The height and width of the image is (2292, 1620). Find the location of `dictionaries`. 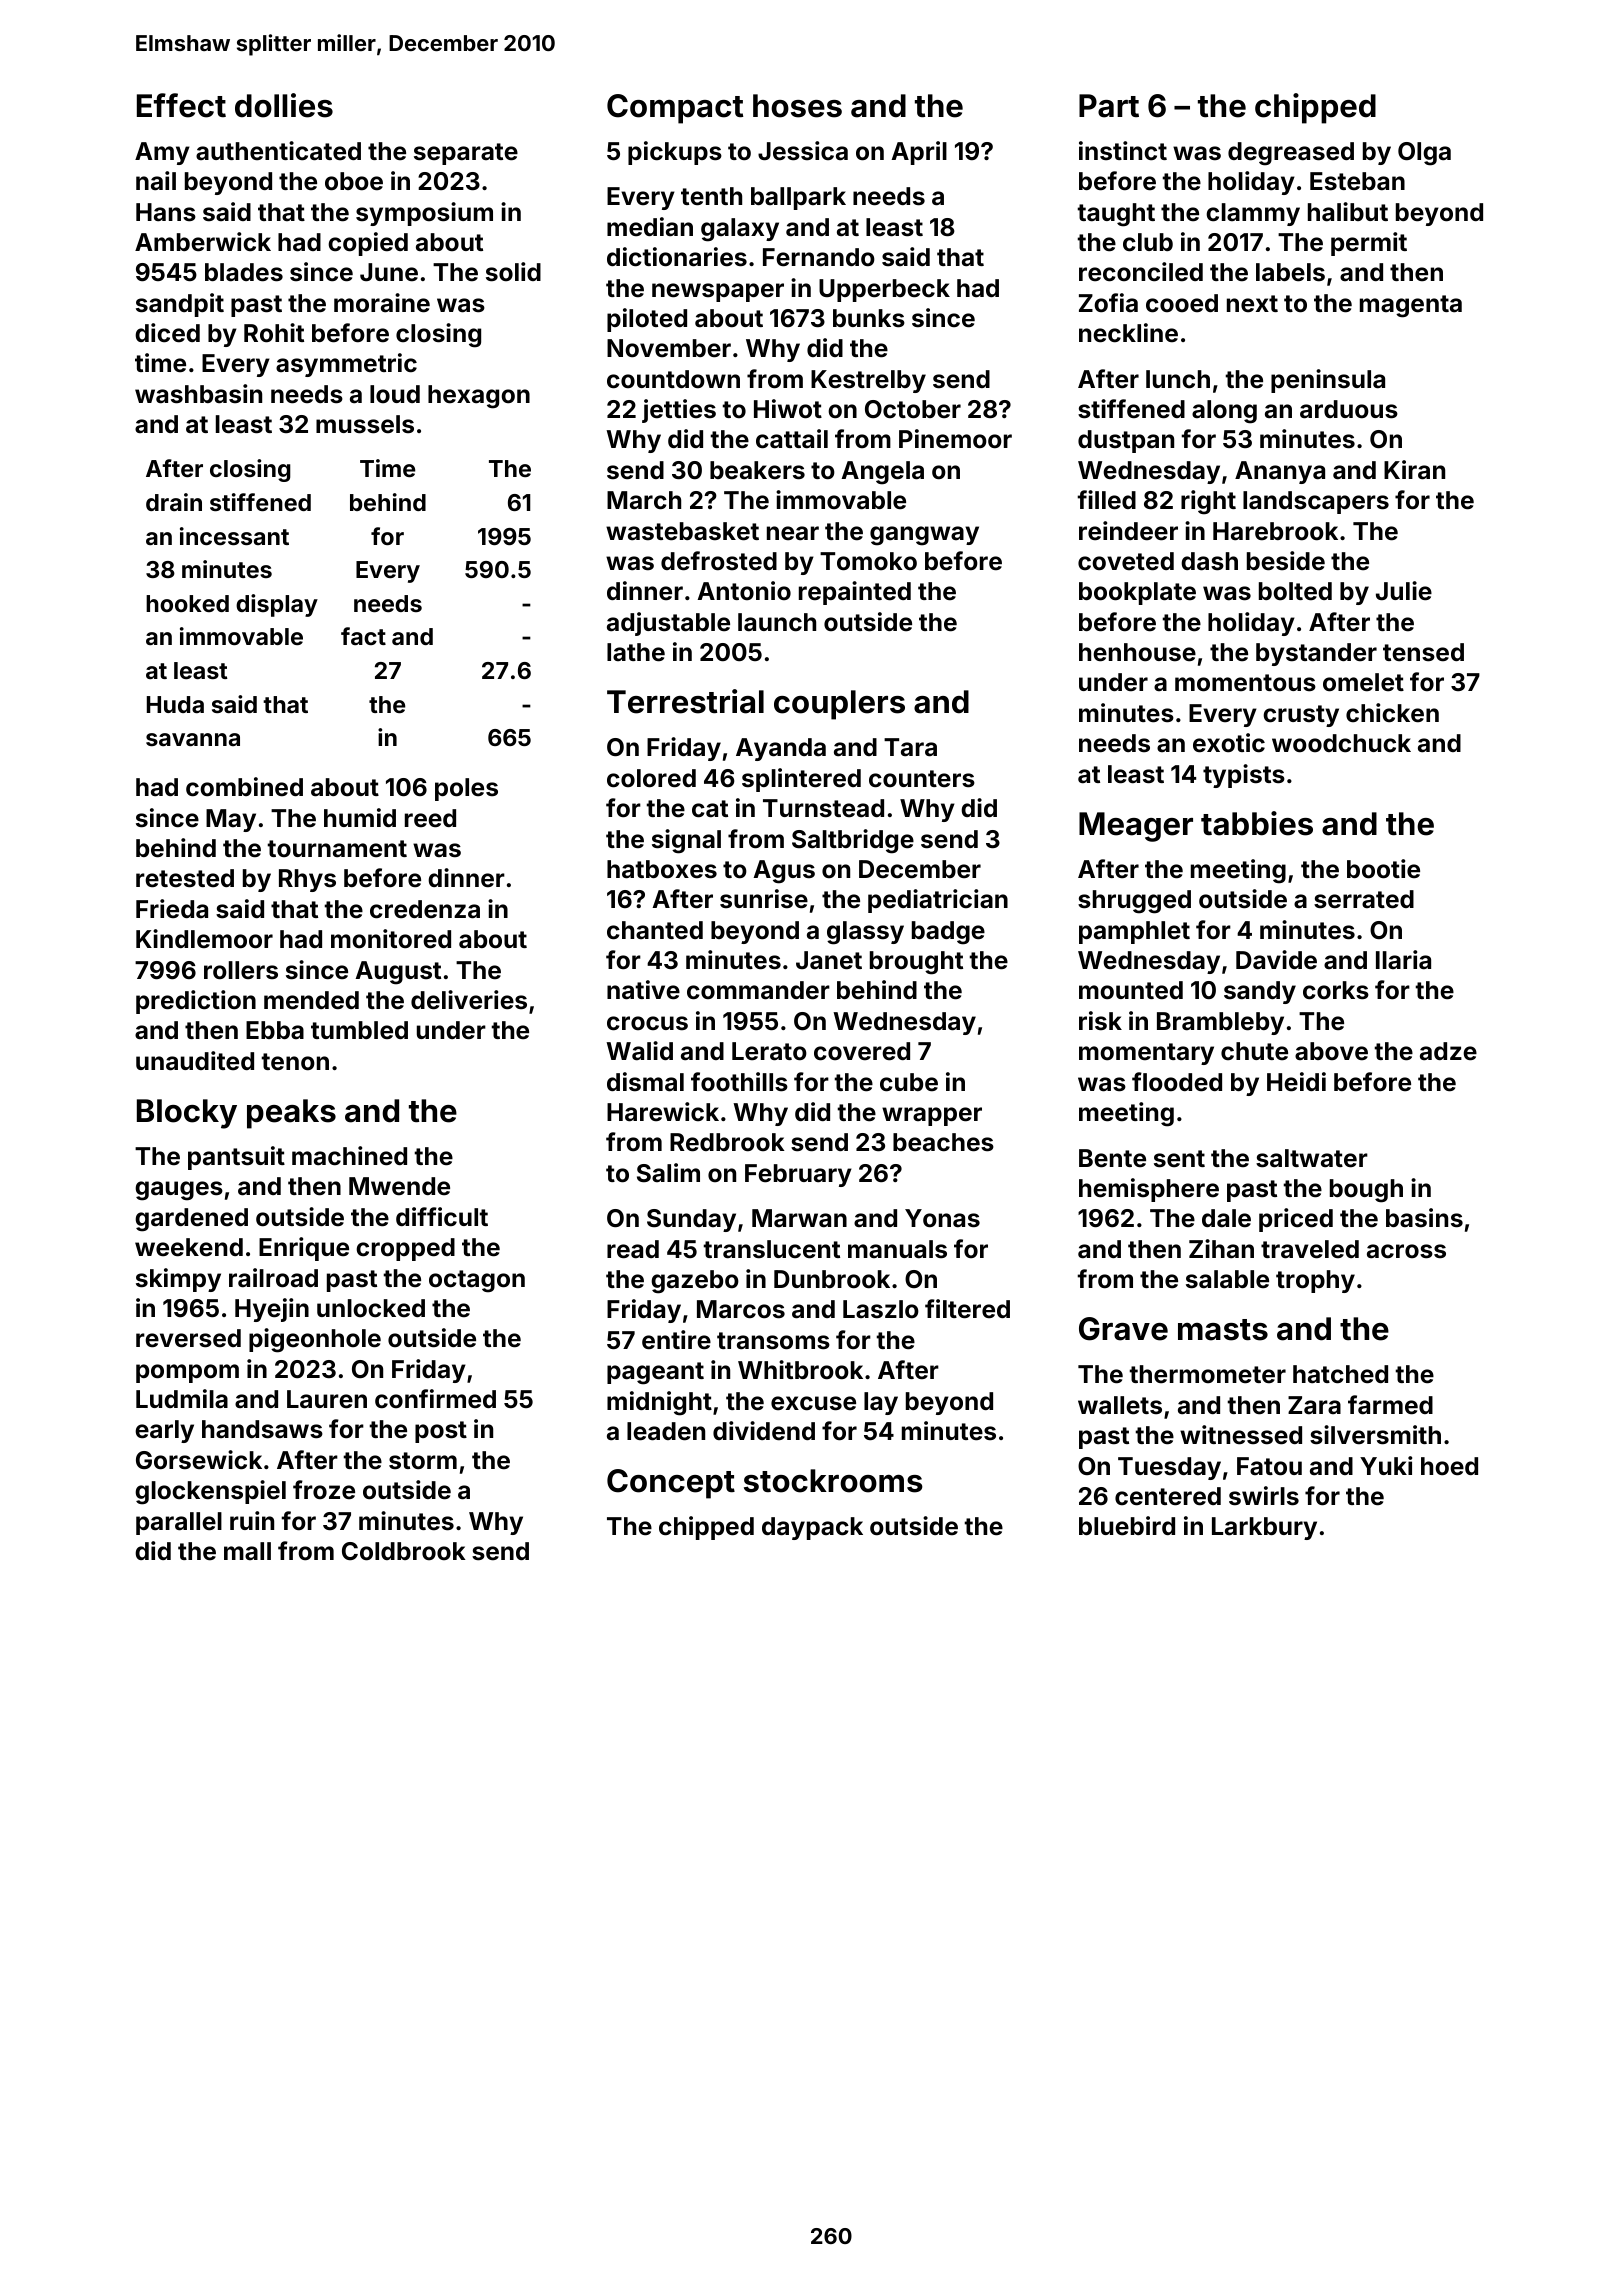

dictionaries is located at coordinates (677, 257).
